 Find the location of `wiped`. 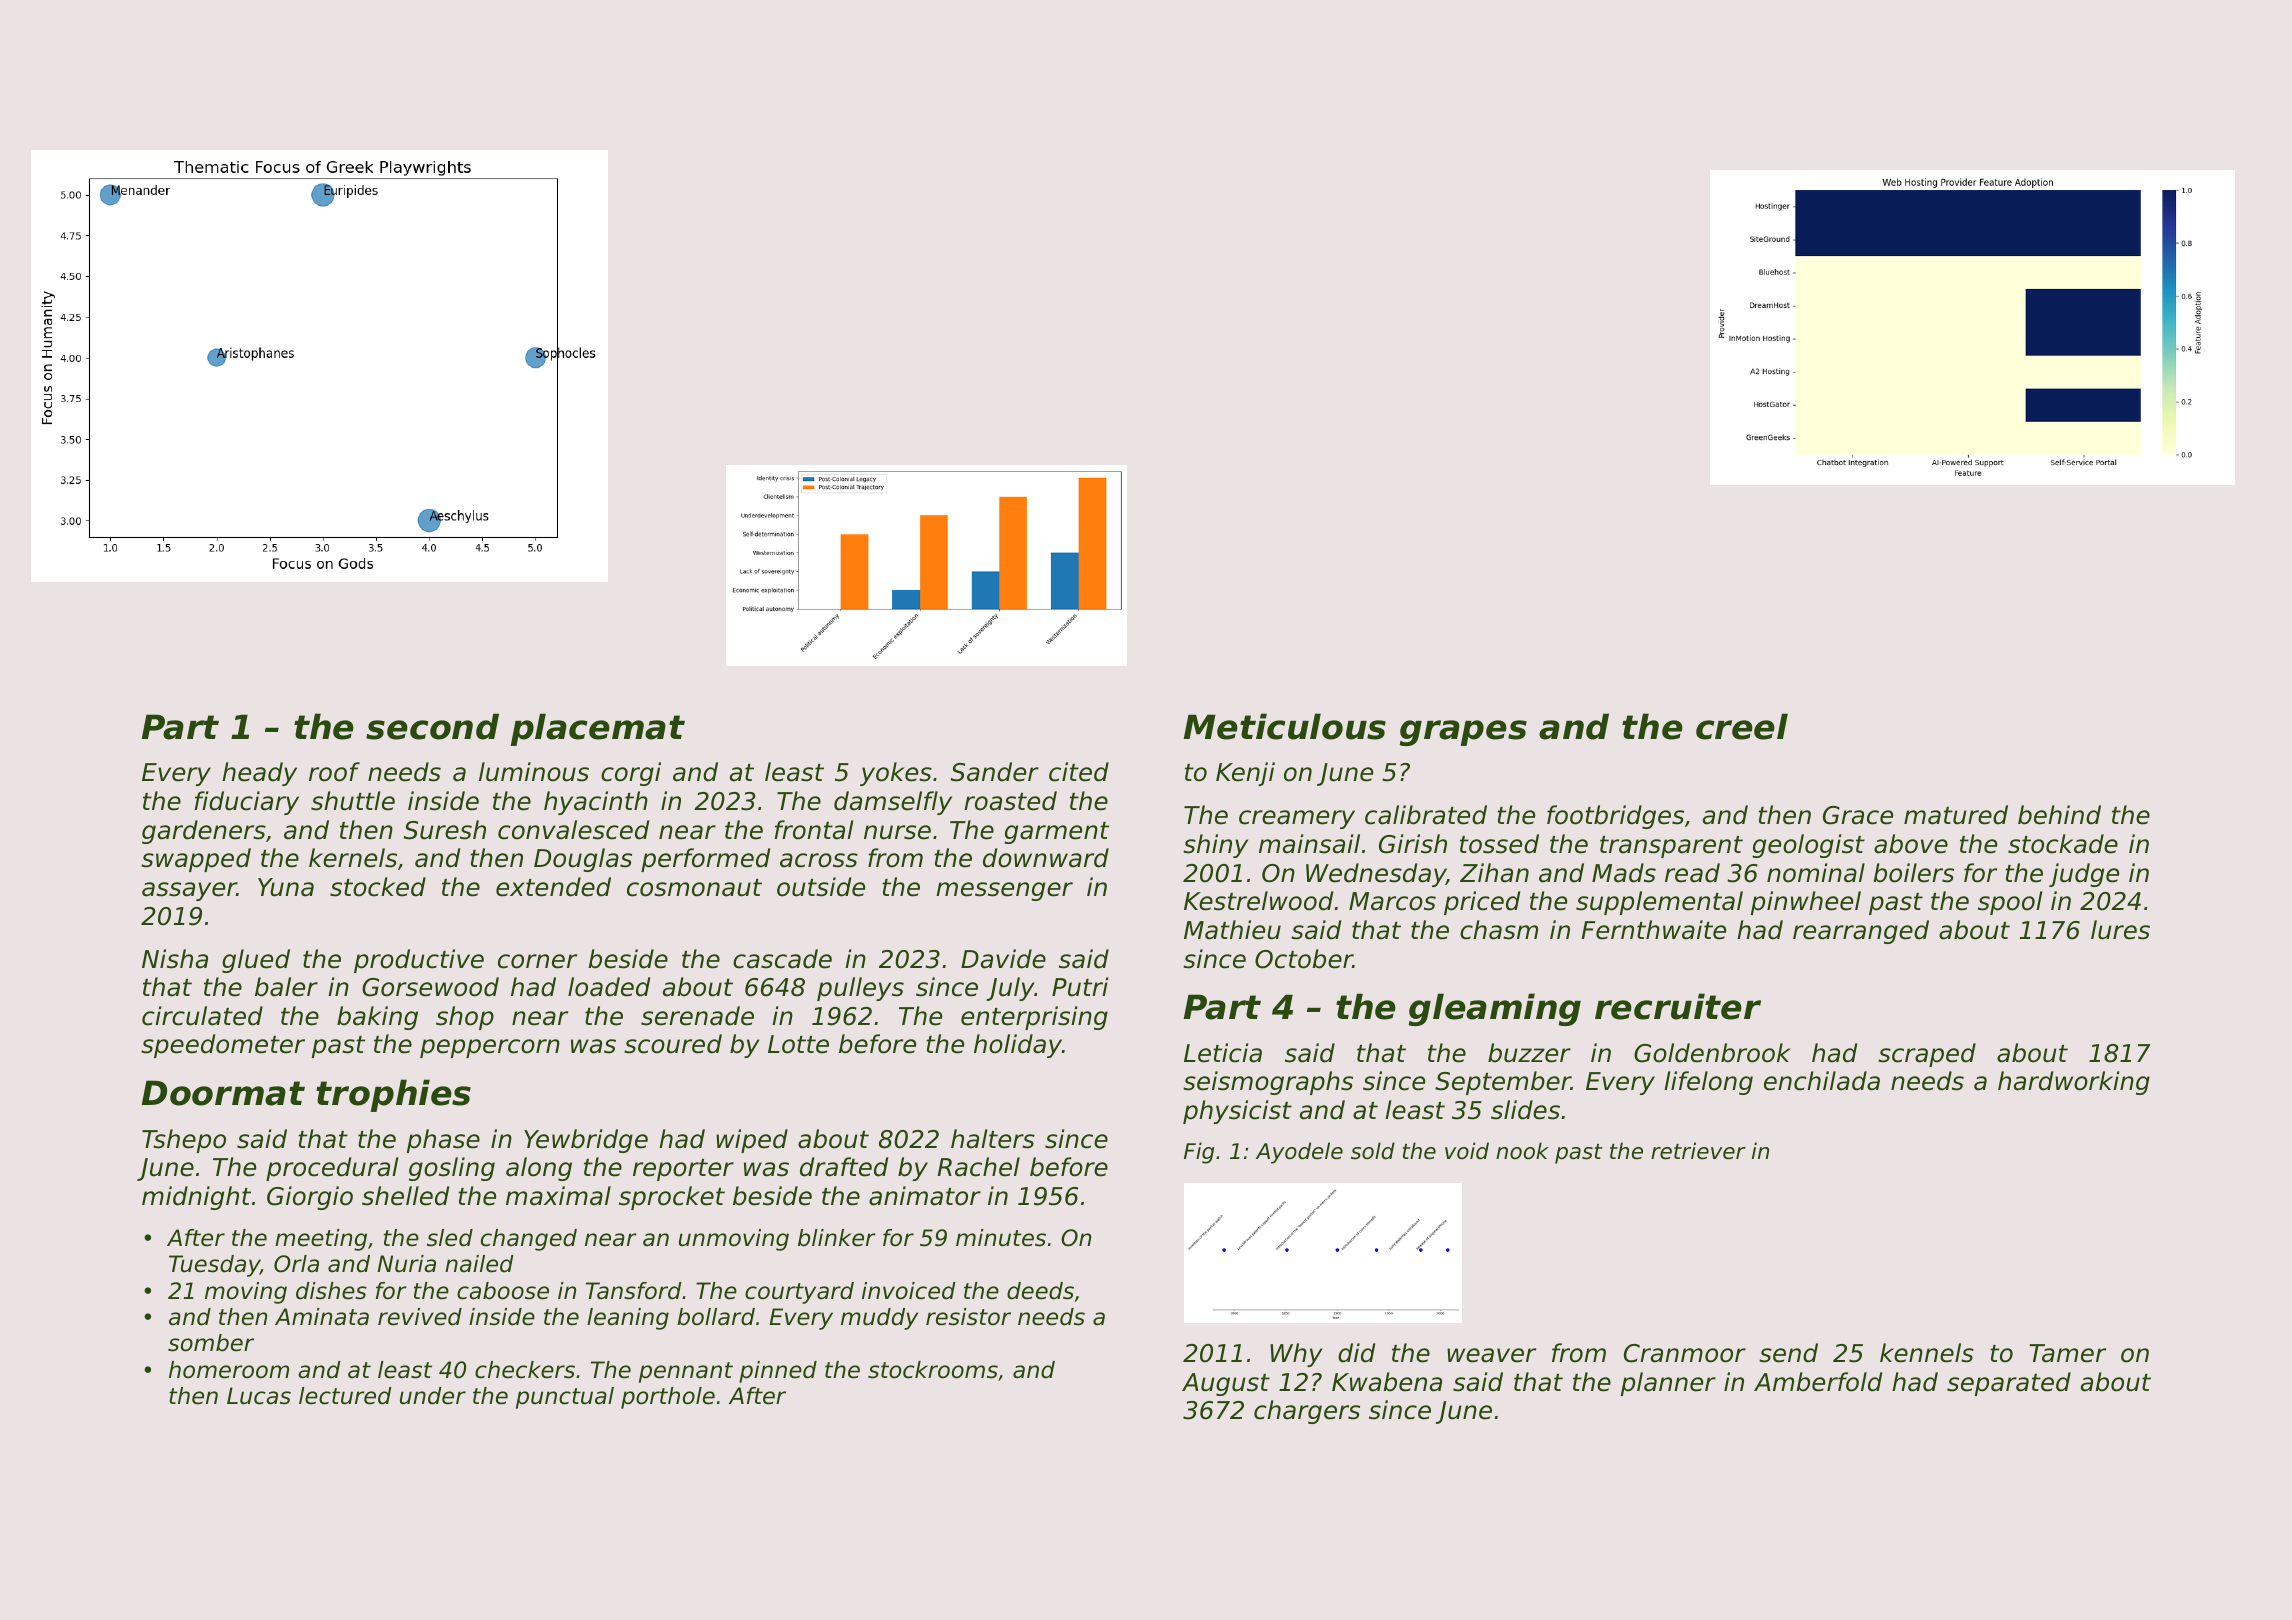

wiped is located at coordinates (752, 1141).
